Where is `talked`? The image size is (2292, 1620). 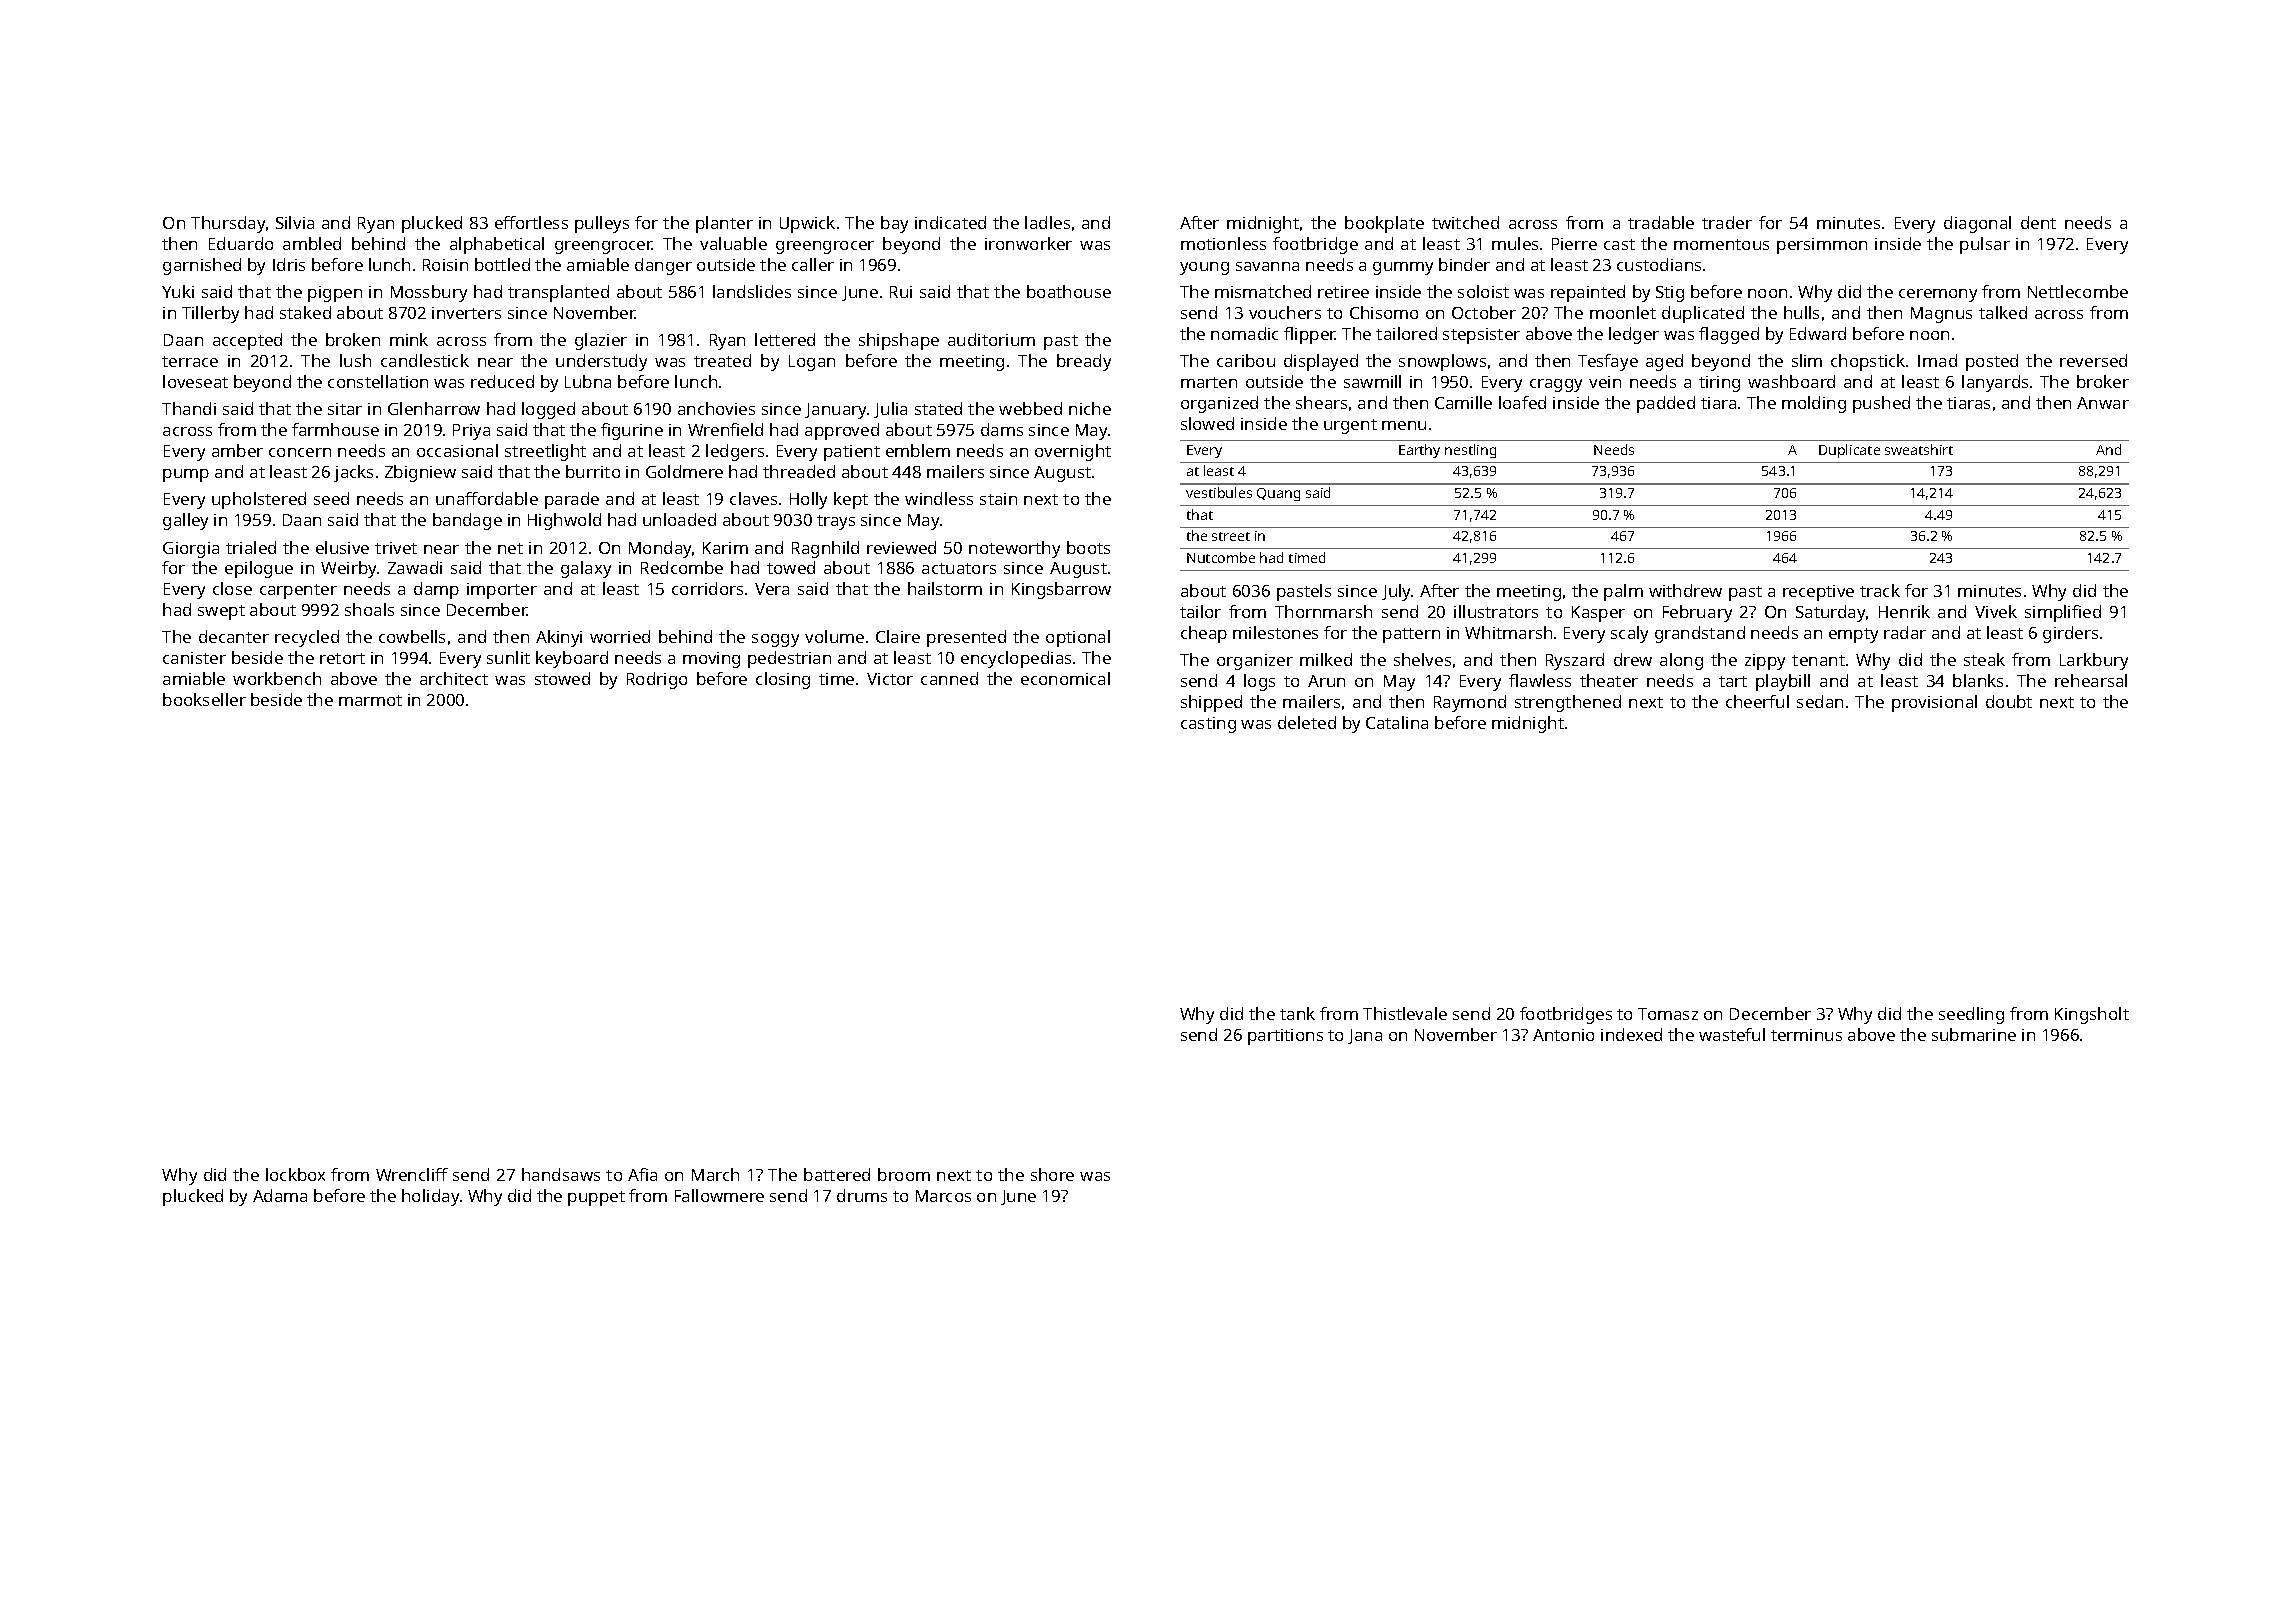 talked is located at coordinates (2003, 312).
